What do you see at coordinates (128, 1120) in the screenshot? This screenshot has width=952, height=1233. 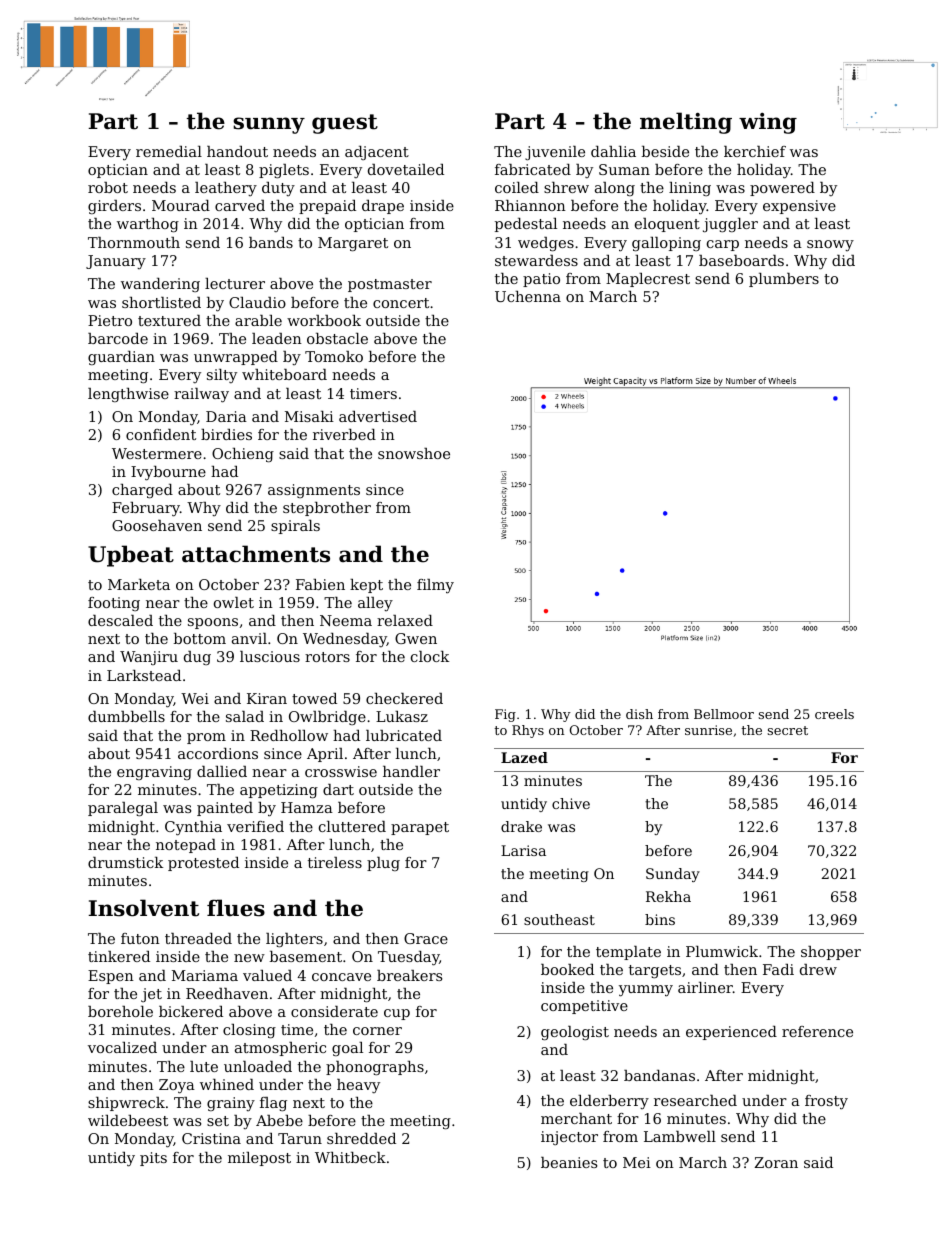 I see `wildebeest` at bounding box center [128, 1120].
